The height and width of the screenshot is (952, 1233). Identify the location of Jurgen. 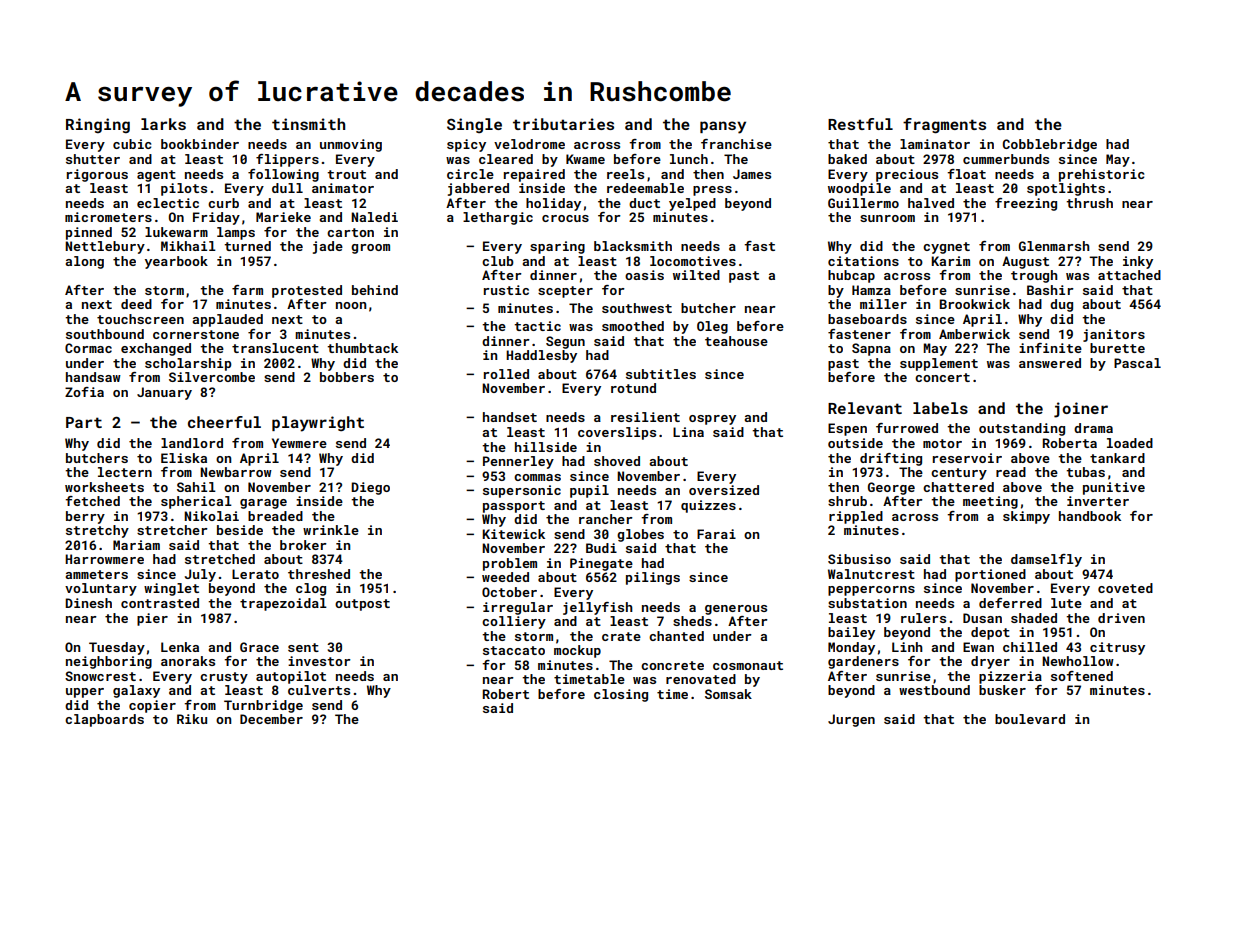
(851, 720).
